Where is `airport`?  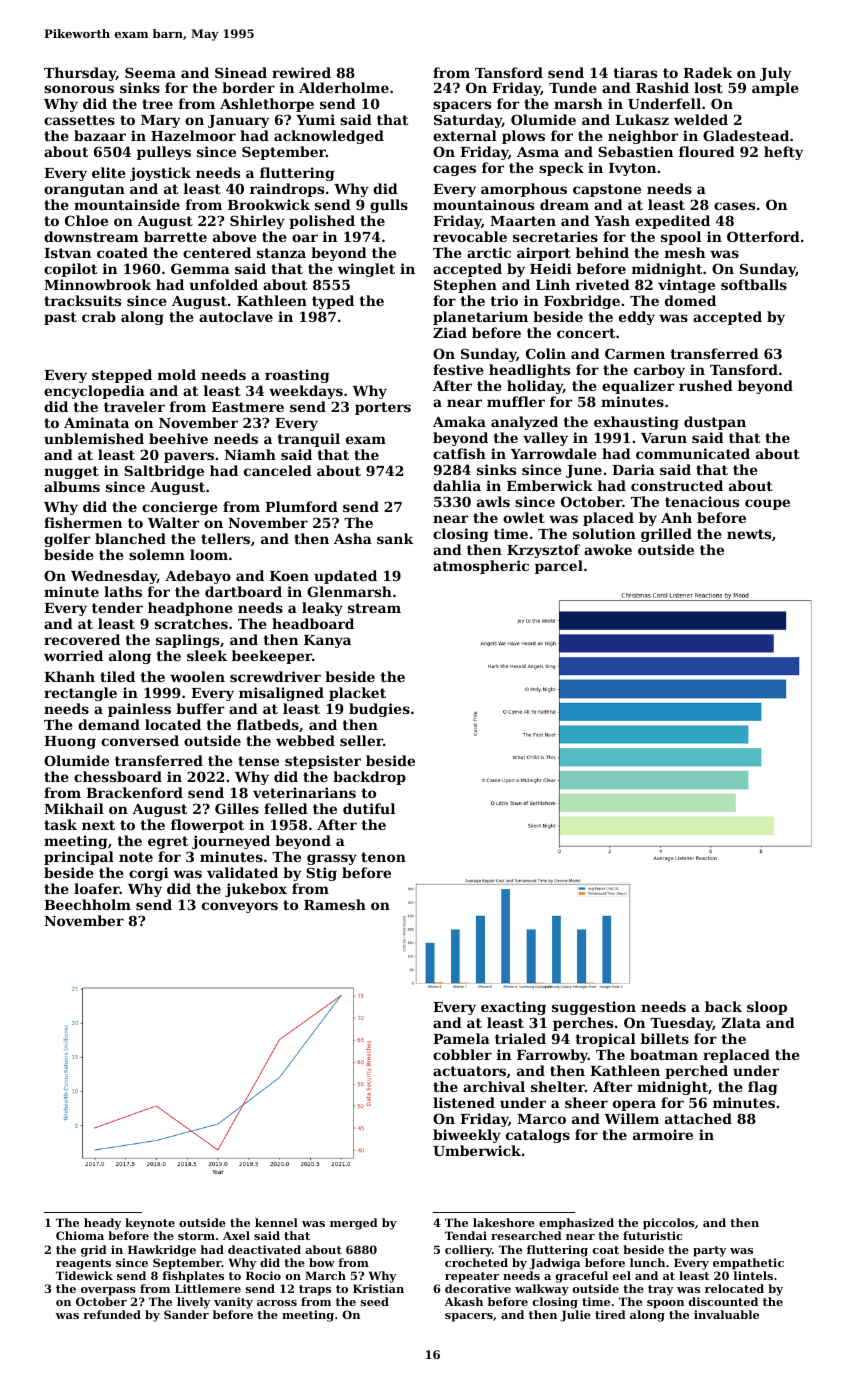 airport is located at coordinates (544, 254).
